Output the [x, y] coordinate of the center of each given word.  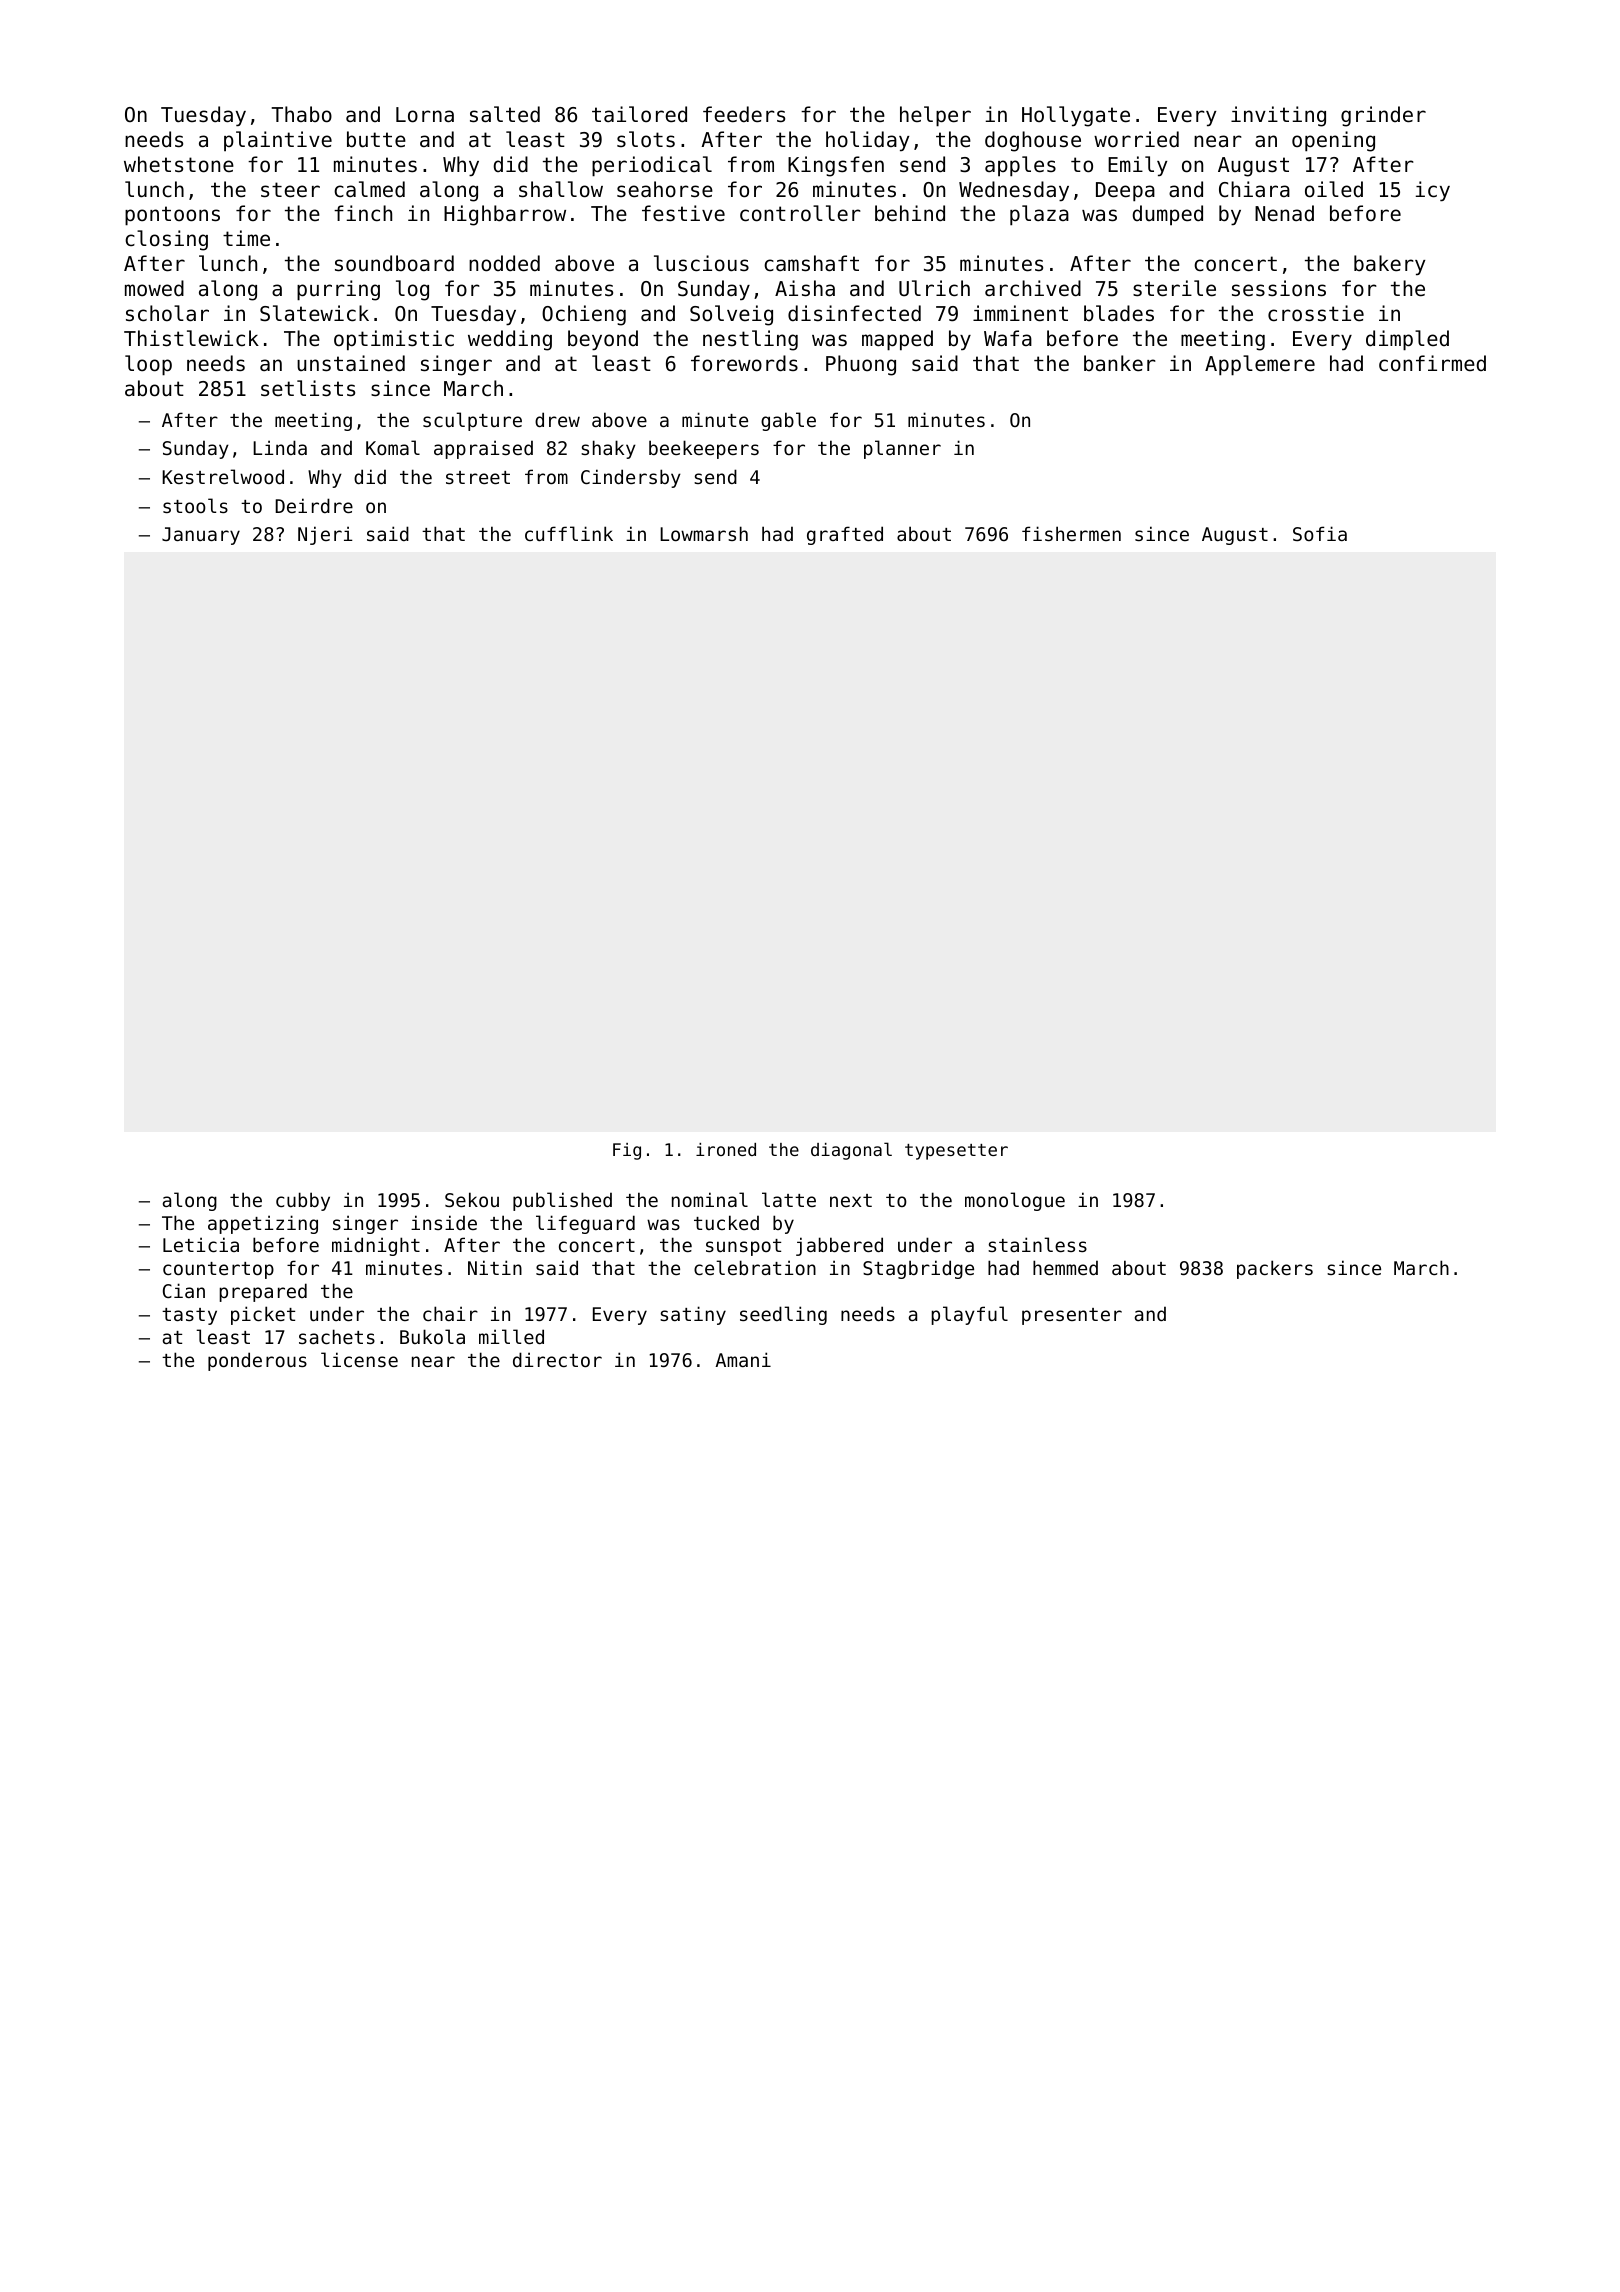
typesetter [956, 1152]
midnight [376, 1246]
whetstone [179, 164]
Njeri [325, 535]
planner [902, 449]
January [201, 536]
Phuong [861, 365]
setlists [308, 388]
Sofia [1320, 533]
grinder [1383, 116]
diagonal [851, 1151]
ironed [726, 1149]
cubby [303, 1201]
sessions [1279, 288]
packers [1275, 1269]
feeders [744, 114]
